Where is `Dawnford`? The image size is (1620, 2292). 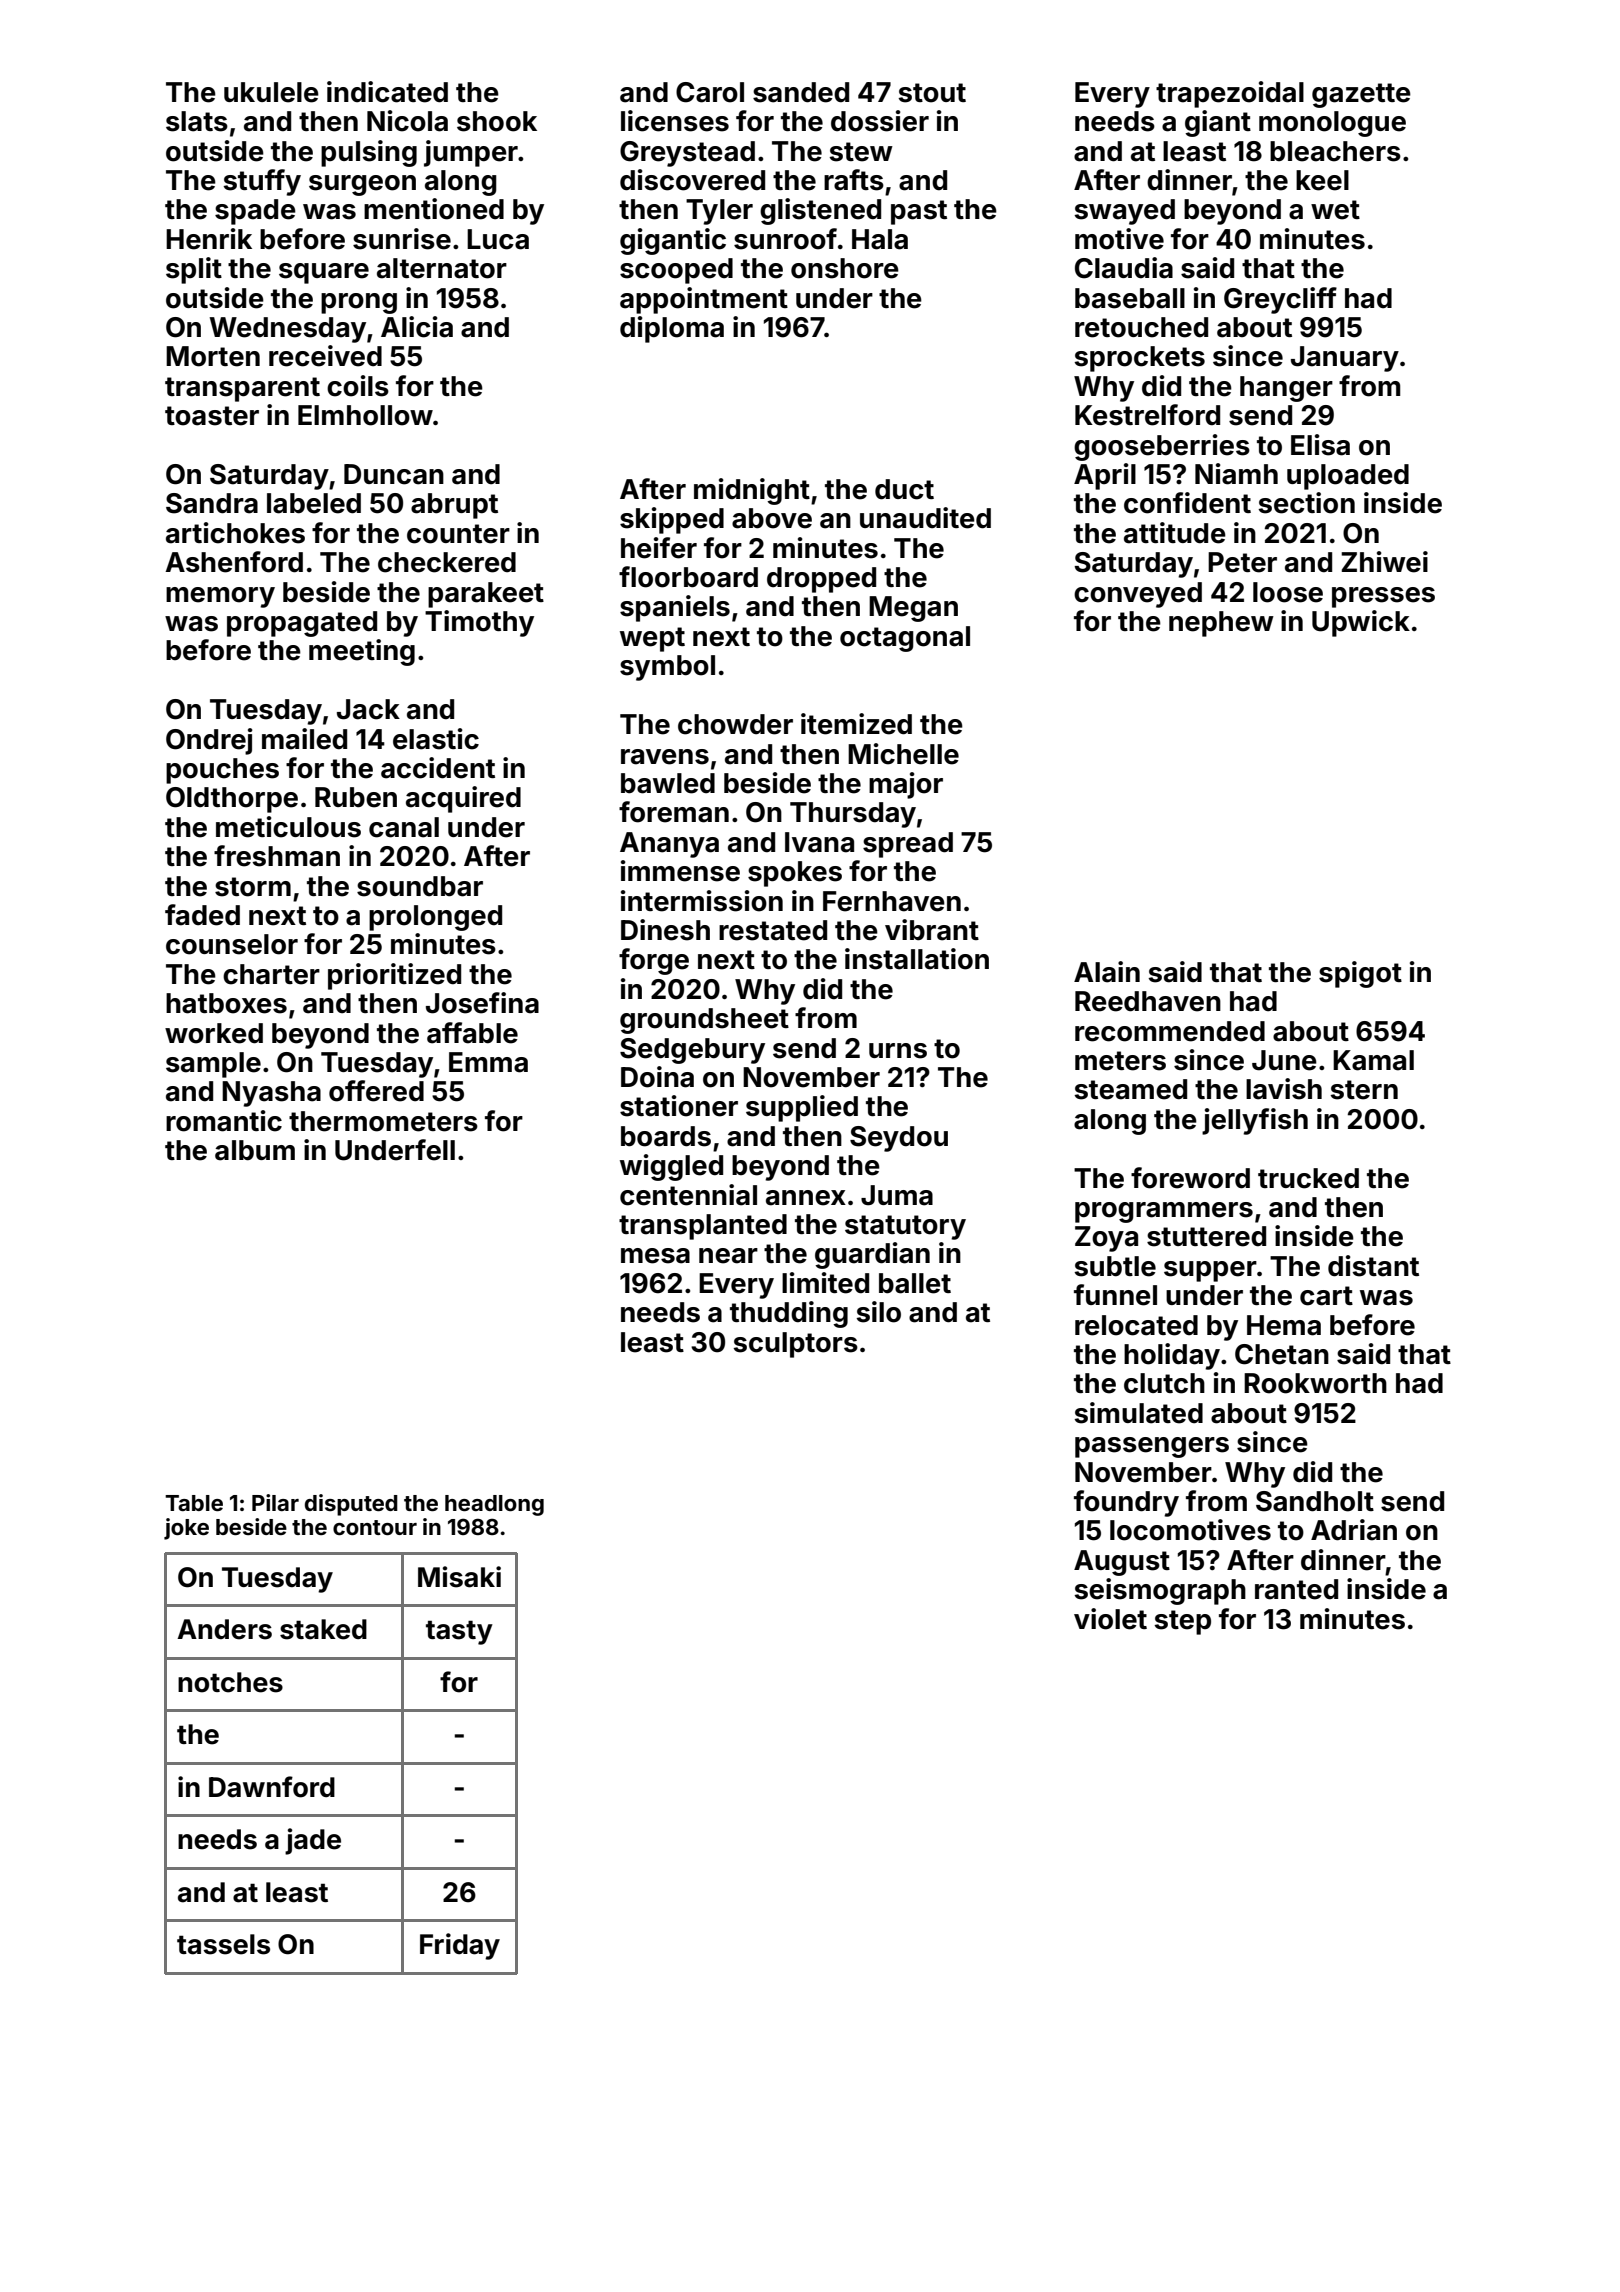 Dawnford is located at coordinates (272, 1787).
